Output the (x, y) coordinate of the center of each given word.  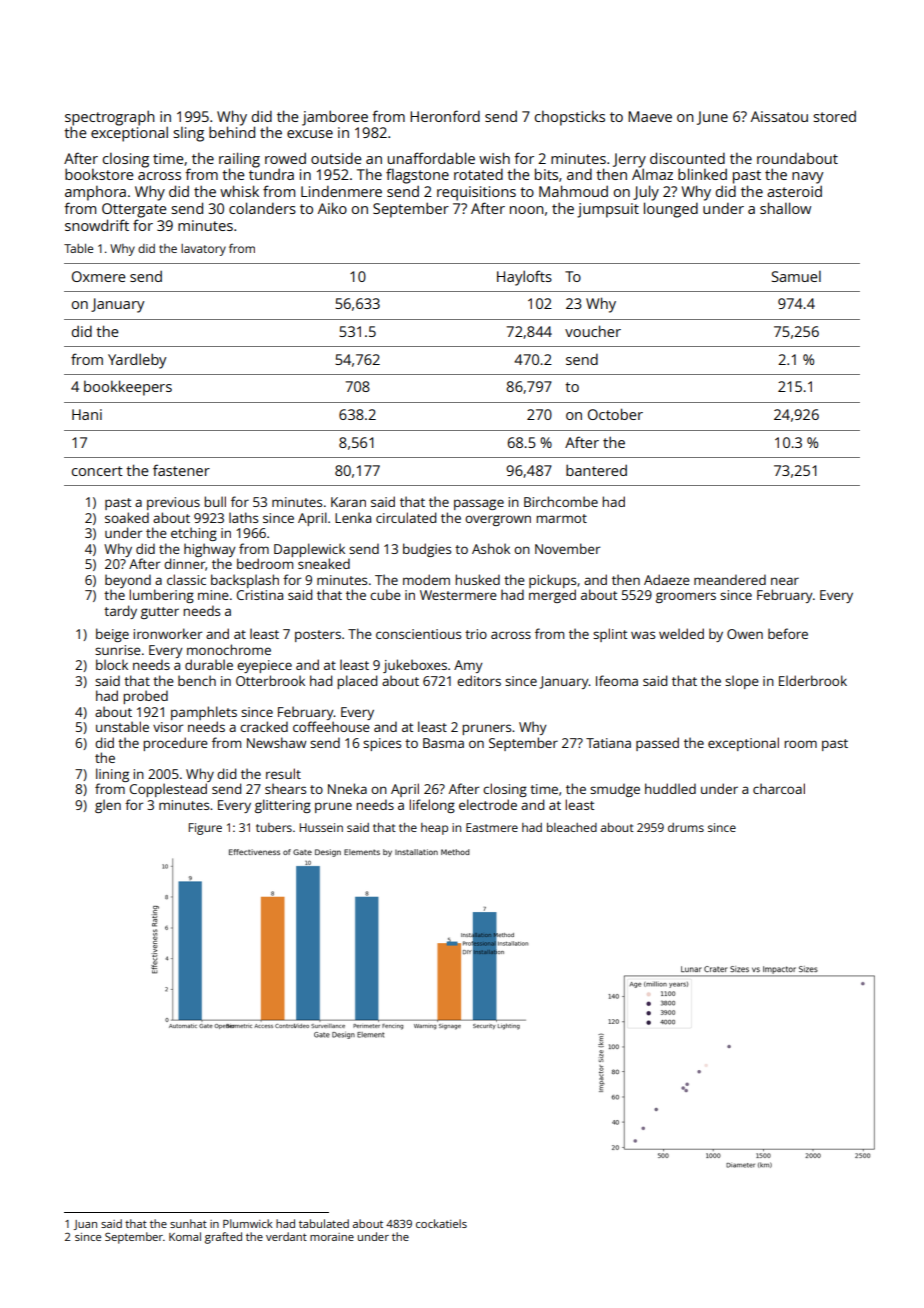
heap (434, 829)
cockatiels (441, 1223)
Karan (348, 502)
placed (357, 682)
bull (215, 501)
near (785, 581)
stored (834, 116)
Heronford (445, 116)
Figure (205, 829)
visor (168, 727)
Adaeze (667, 579)
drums (686, 827)
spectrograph (110, 118)
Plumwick (248, 1223)
